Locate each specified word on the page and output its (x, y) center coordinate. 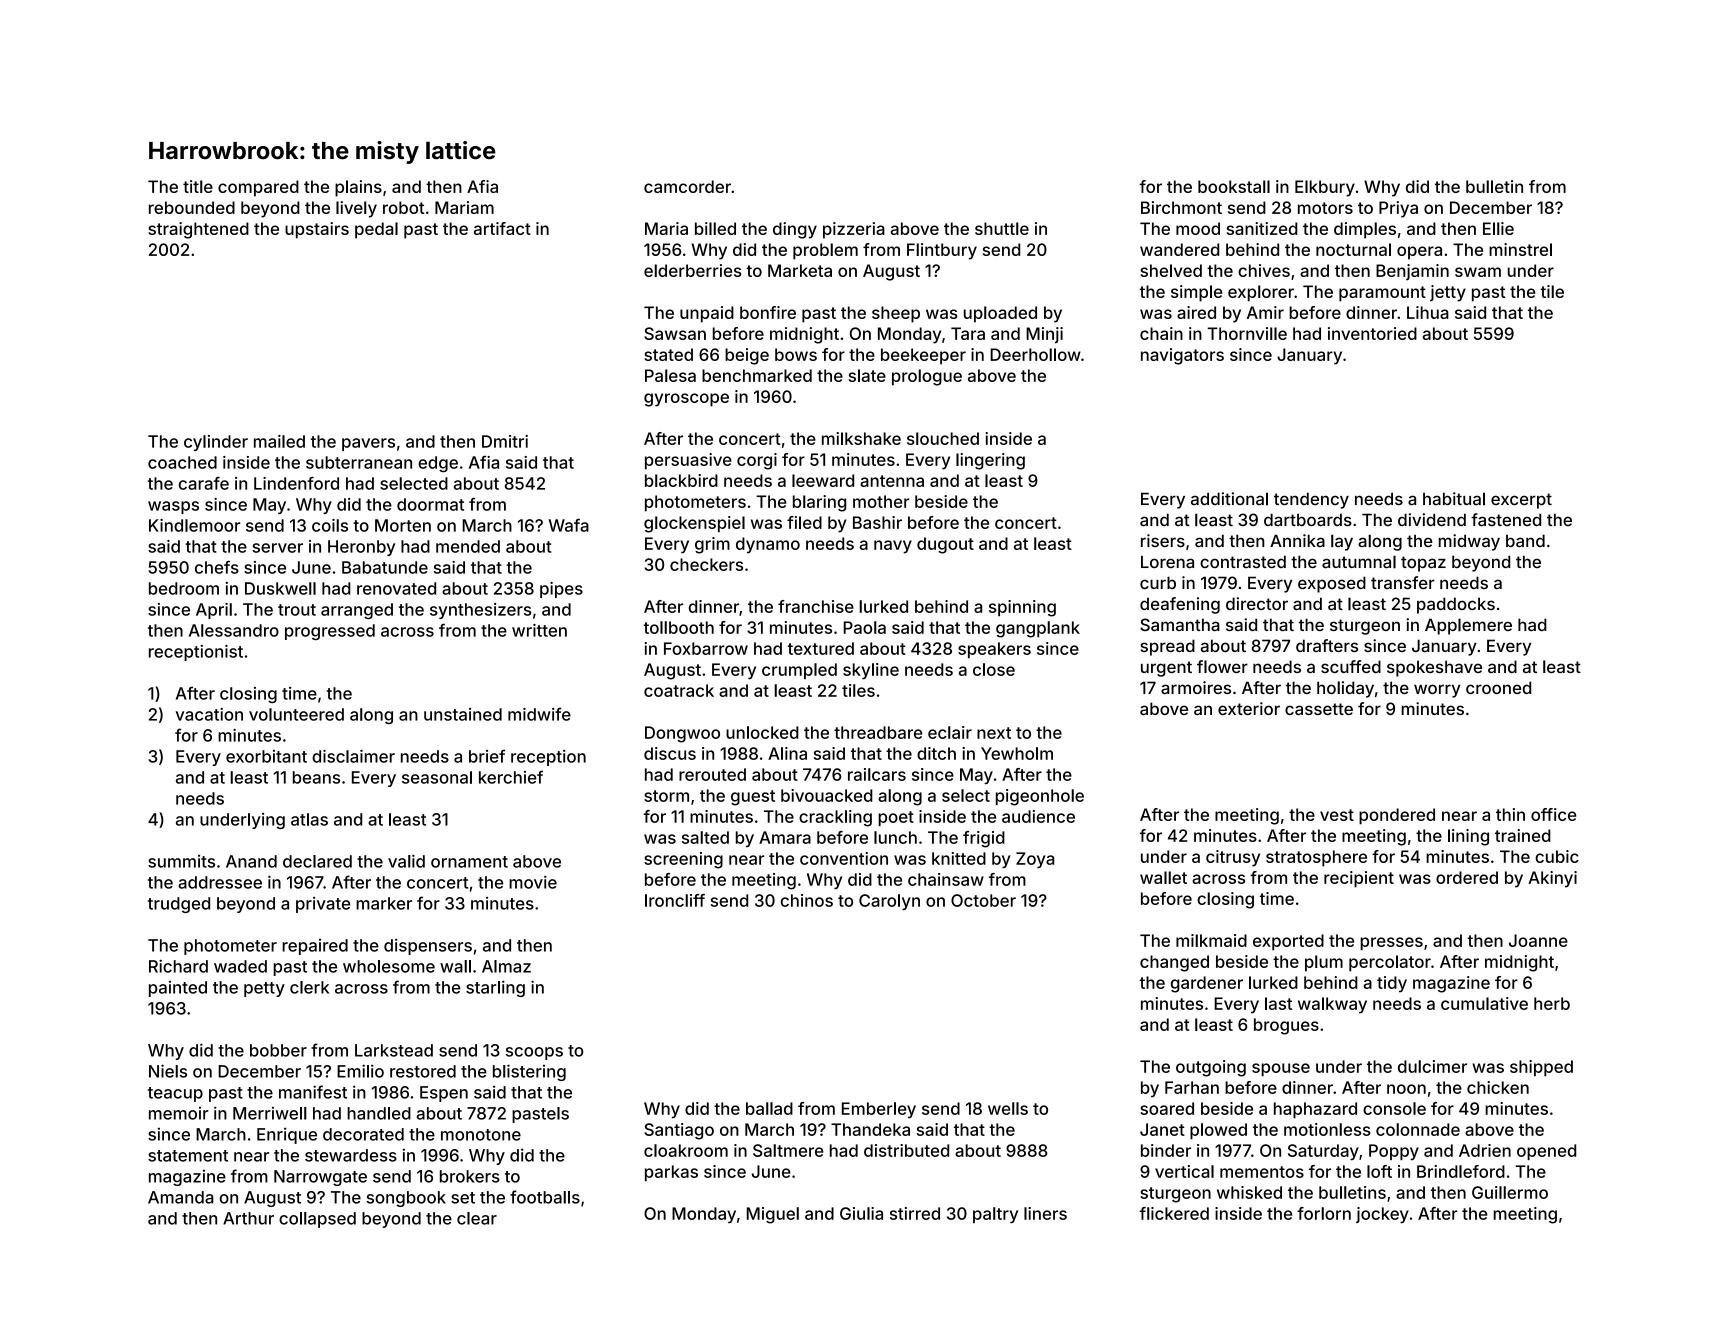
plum (1324, 963)
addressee (220, 882)
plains (358, 188)
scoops (534, 1053)
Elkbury (1325, 188)
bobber (278, 1050)
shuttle (1002, 228)
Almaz (506, 966)
